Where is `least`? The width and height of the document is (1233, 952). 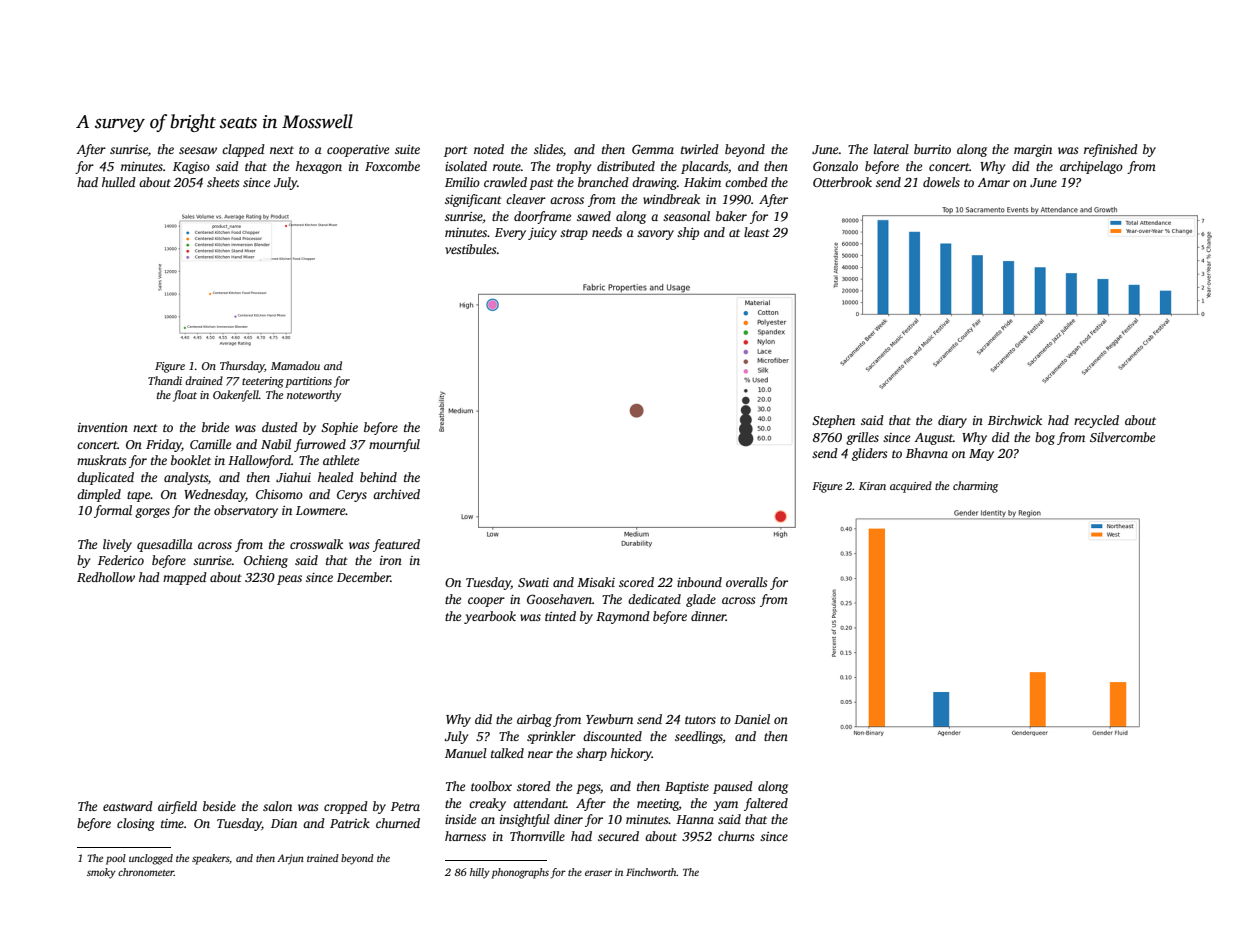
least is located at coordinates (757, 232).
